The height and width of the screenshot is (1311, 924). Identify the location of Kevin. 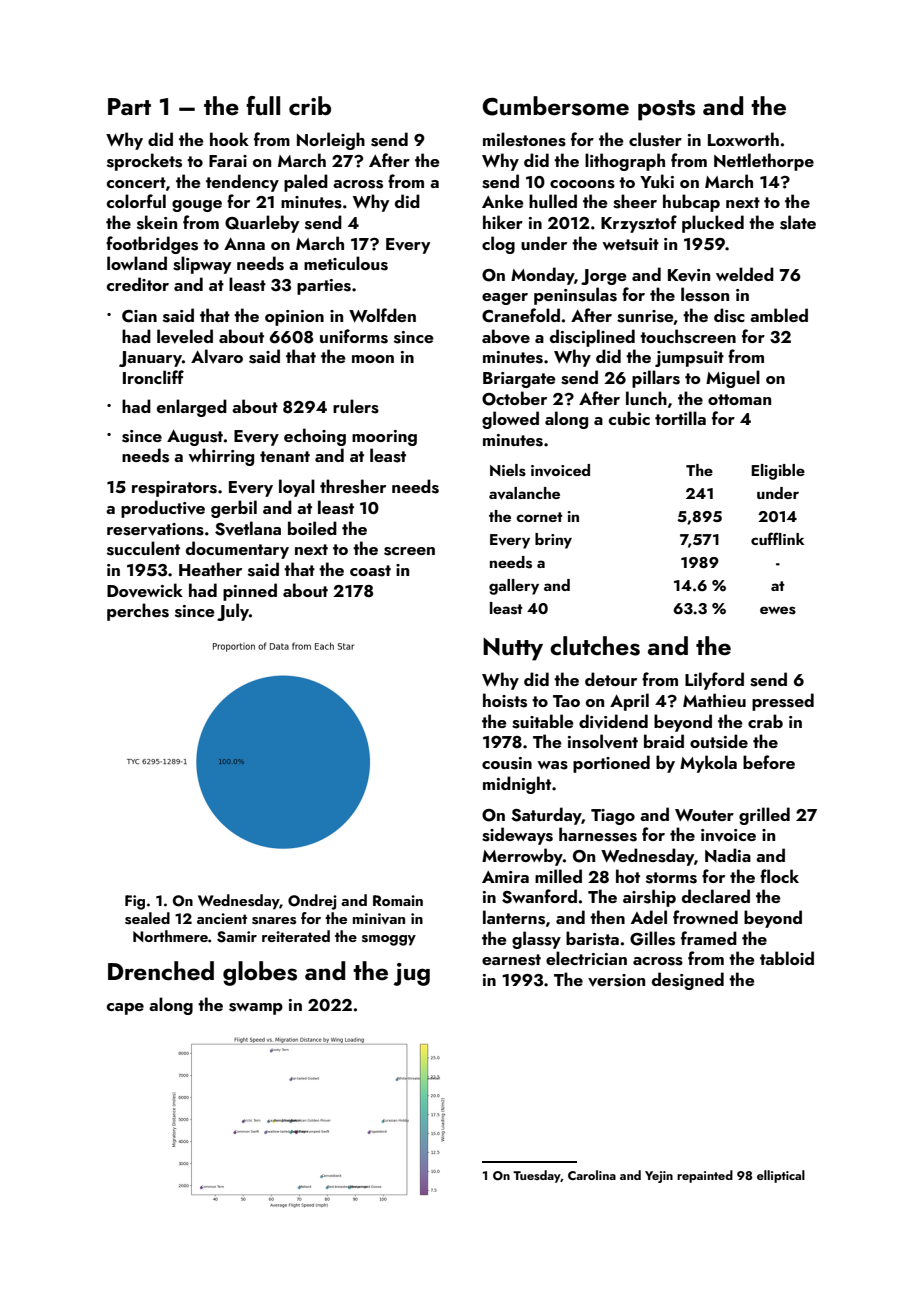
(689, 275).
